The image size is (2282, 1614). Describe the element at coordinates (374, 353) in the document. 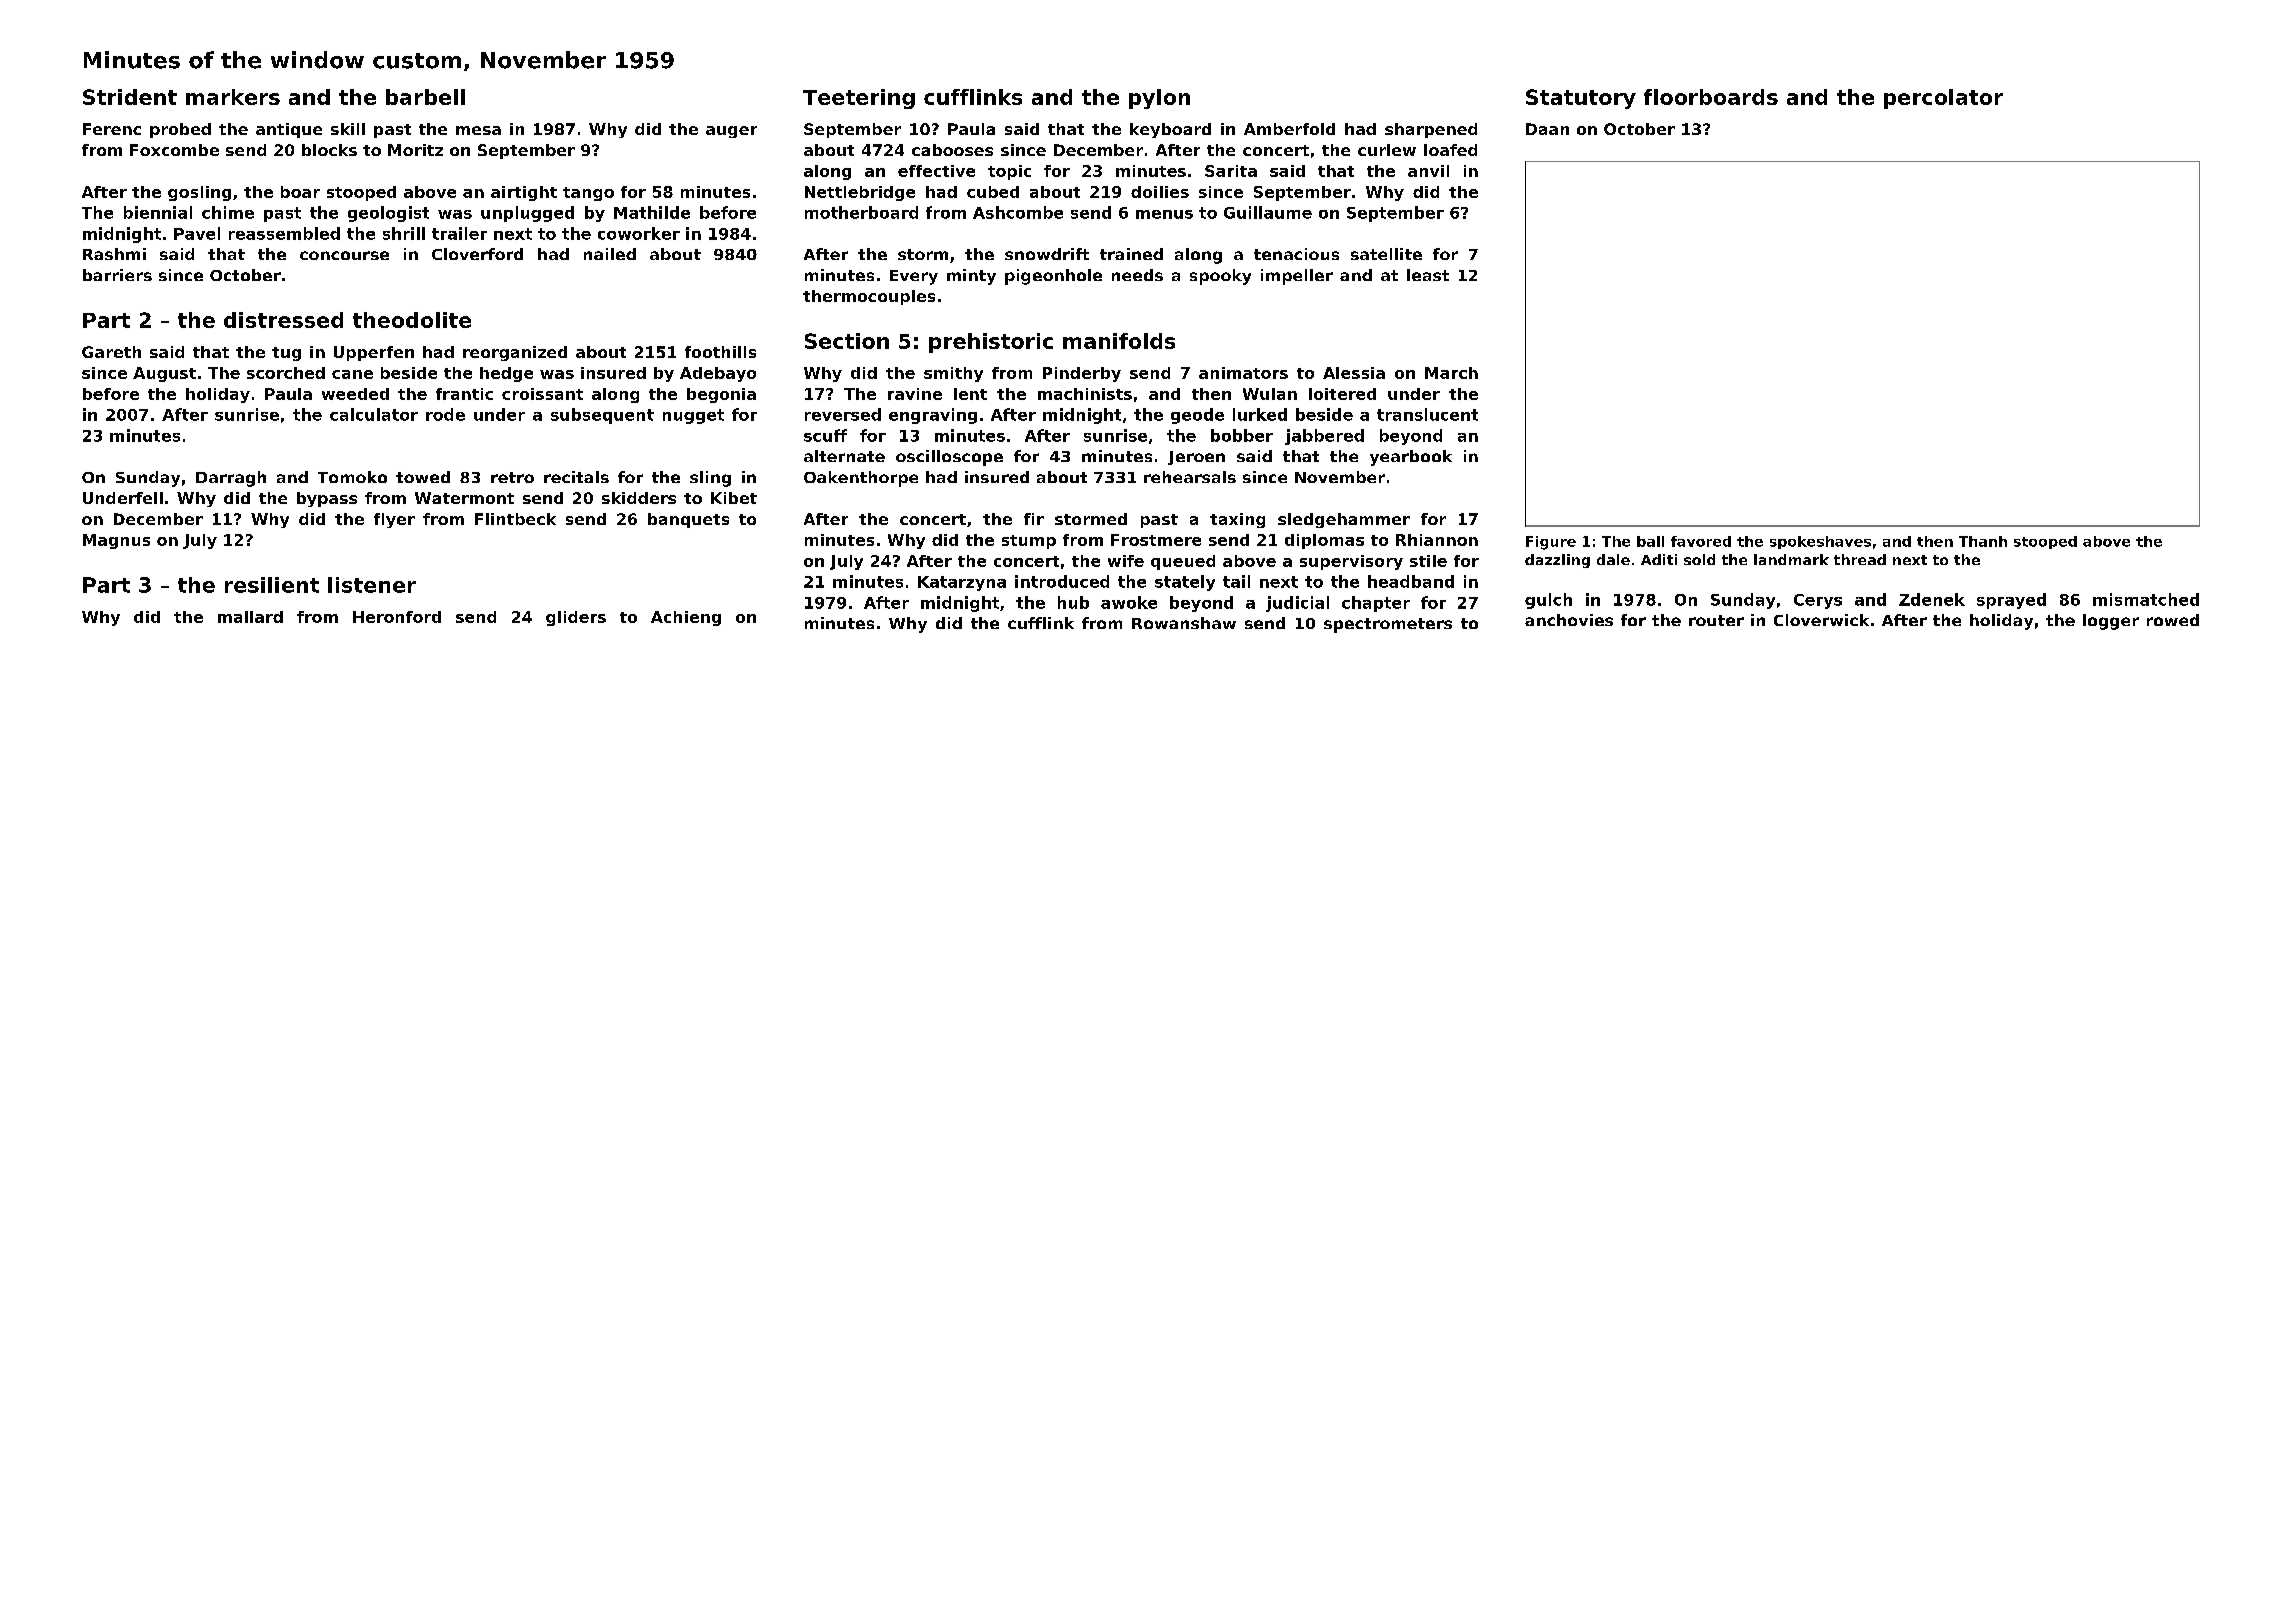

I see `Upperfen` at that location.
